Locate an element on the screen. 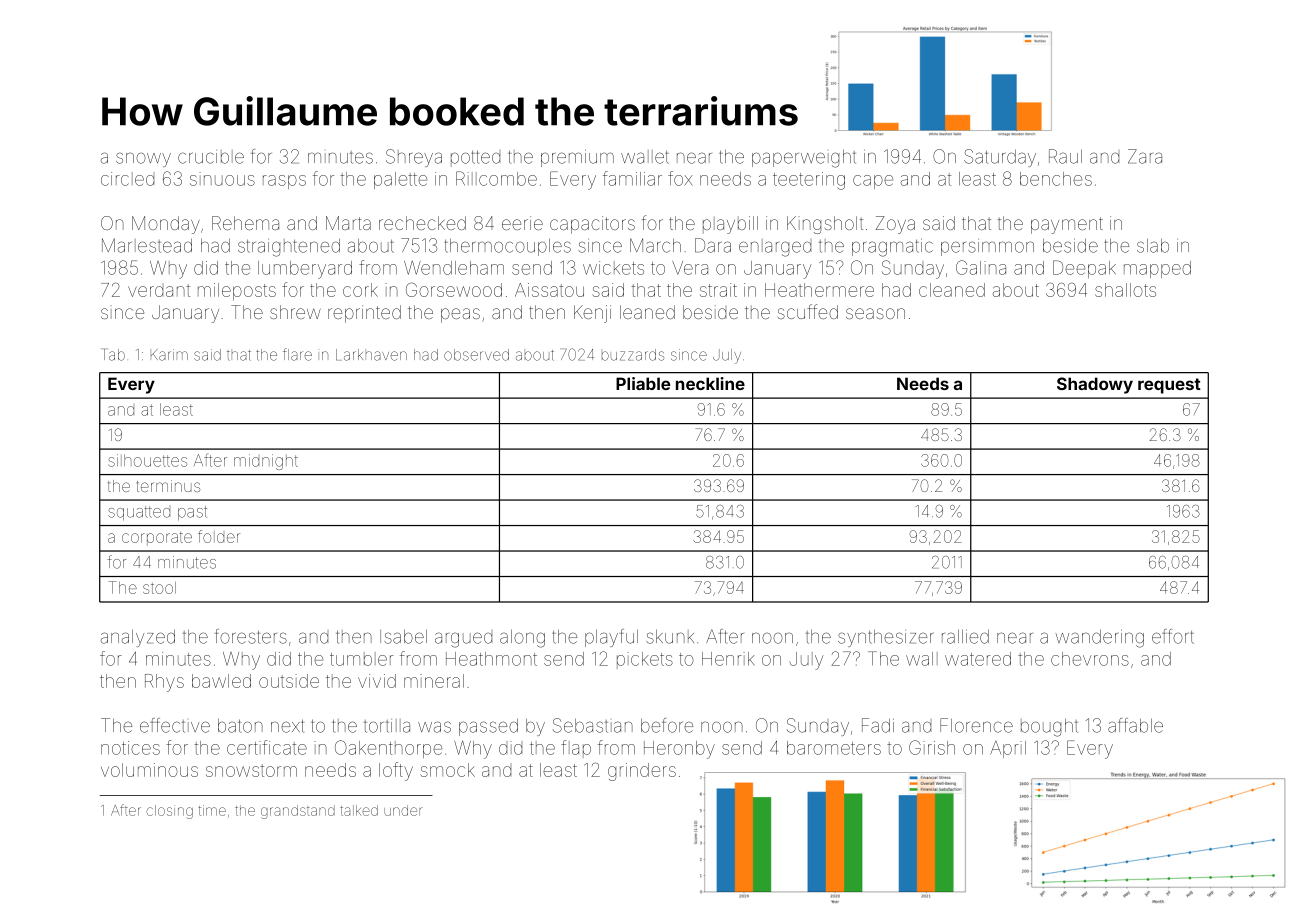  teetering is located at coordinates (809, 181).
